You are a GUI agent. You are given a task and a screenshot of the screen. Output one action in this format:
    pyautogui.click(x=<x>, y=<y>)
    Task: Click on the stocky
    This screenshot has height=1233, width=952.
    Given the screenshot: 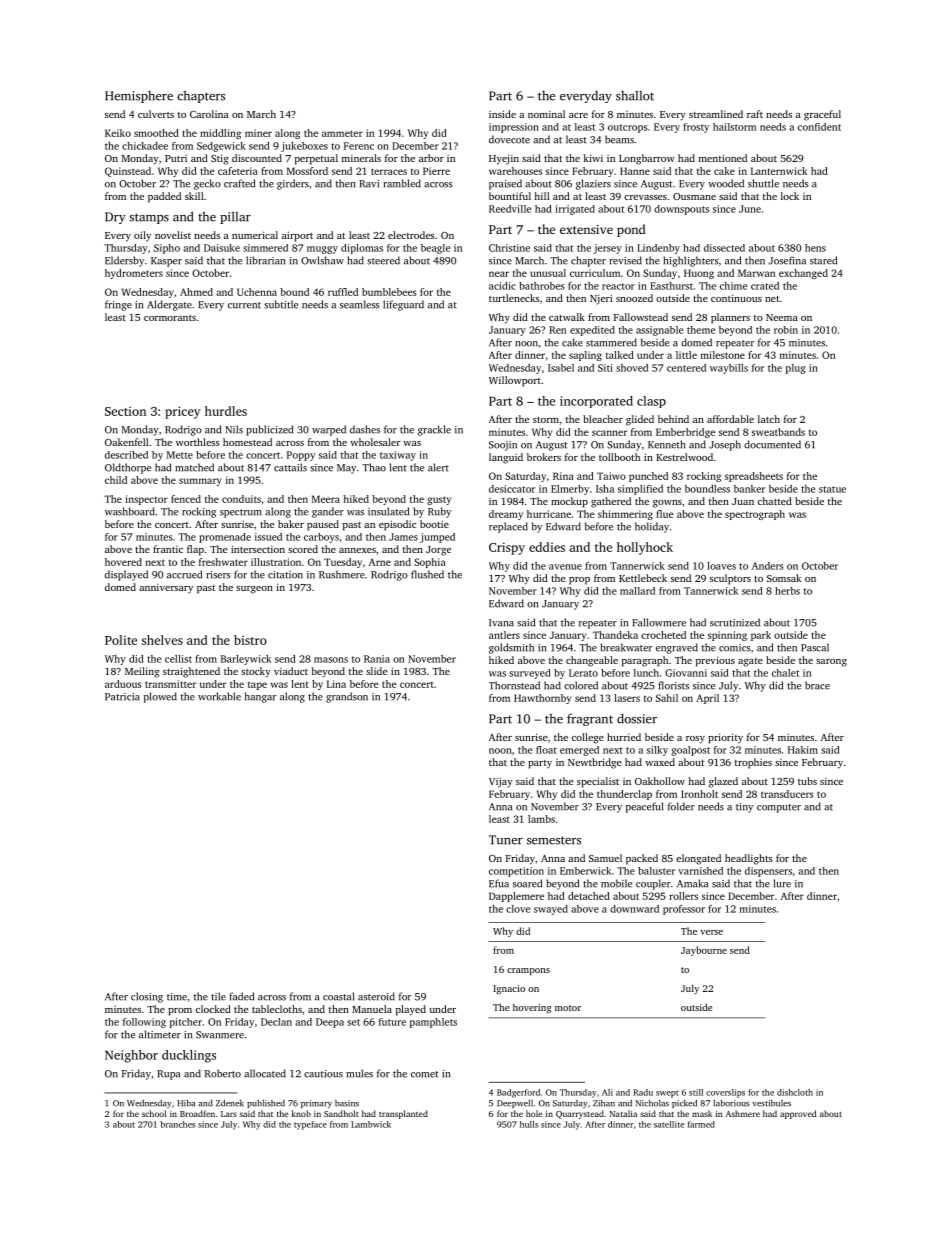 What is the action you would take?
    pyautogui.click(x=256, y=672)
